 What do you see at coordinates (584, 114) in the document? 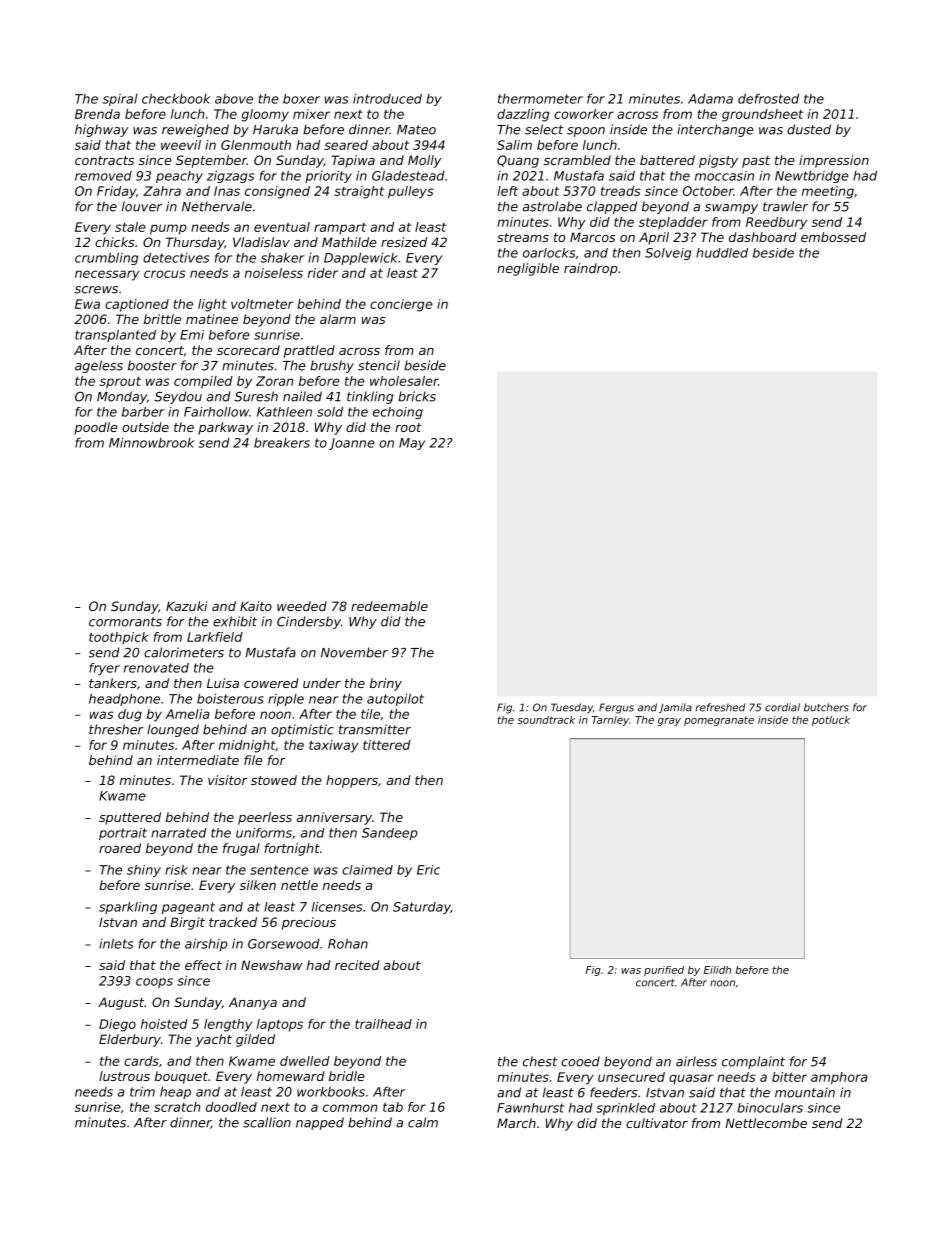
I see `coworker` at bounding box center [584, 114].
